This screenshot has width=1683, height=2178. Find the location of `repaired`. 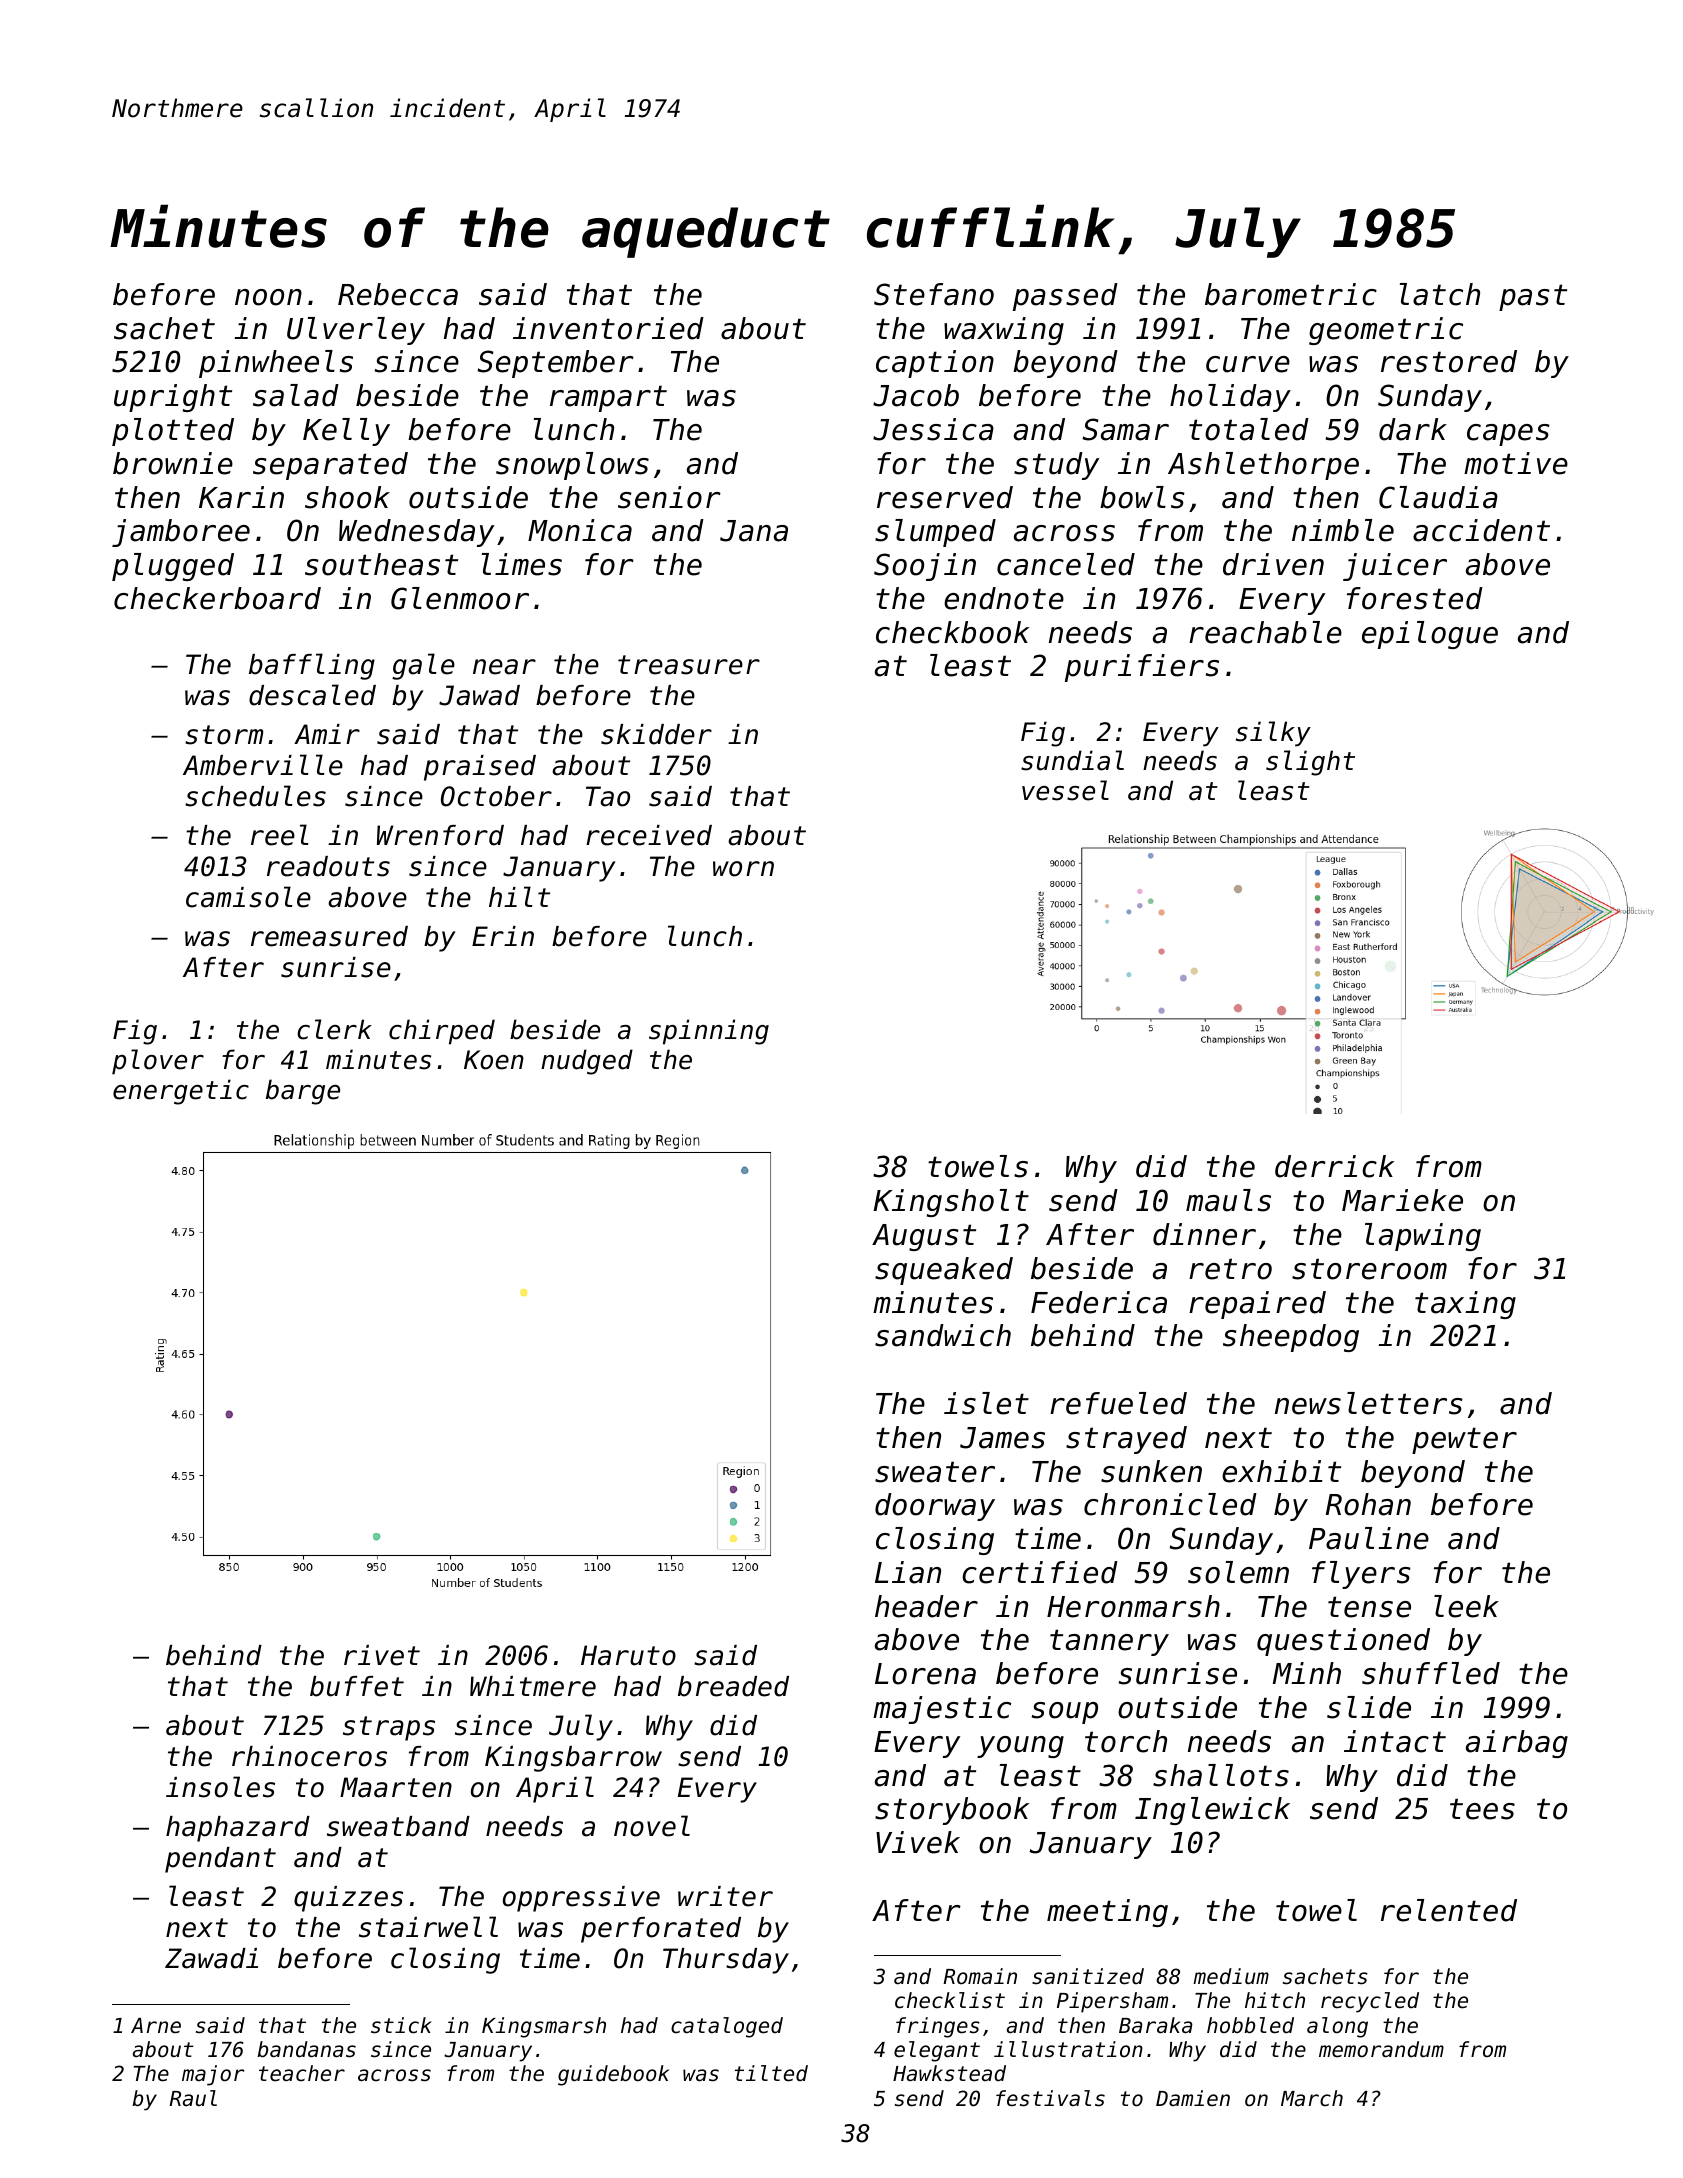

repaired is located at coordinates (1257, 1305).
